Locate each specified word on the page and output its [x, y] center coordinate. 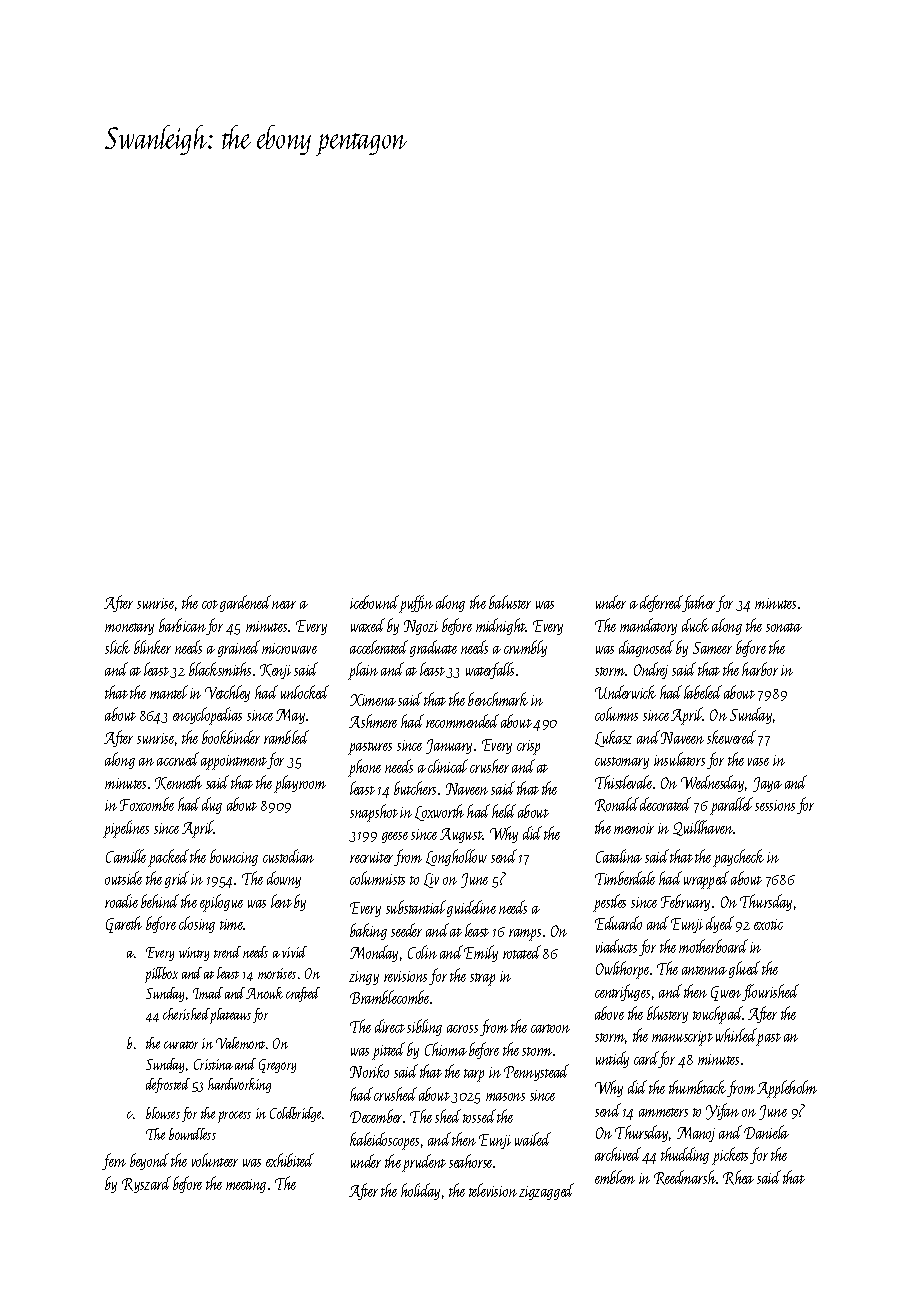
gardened [245, 603]
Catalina [619, 856]
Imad [208, 993]
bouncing [234, 857]
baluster [510, 602]
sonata [784, 627]
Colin [422, 952]
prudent [424, 1163]
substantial [416, 907]
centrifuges [622, 992]
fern [114, 1161]
